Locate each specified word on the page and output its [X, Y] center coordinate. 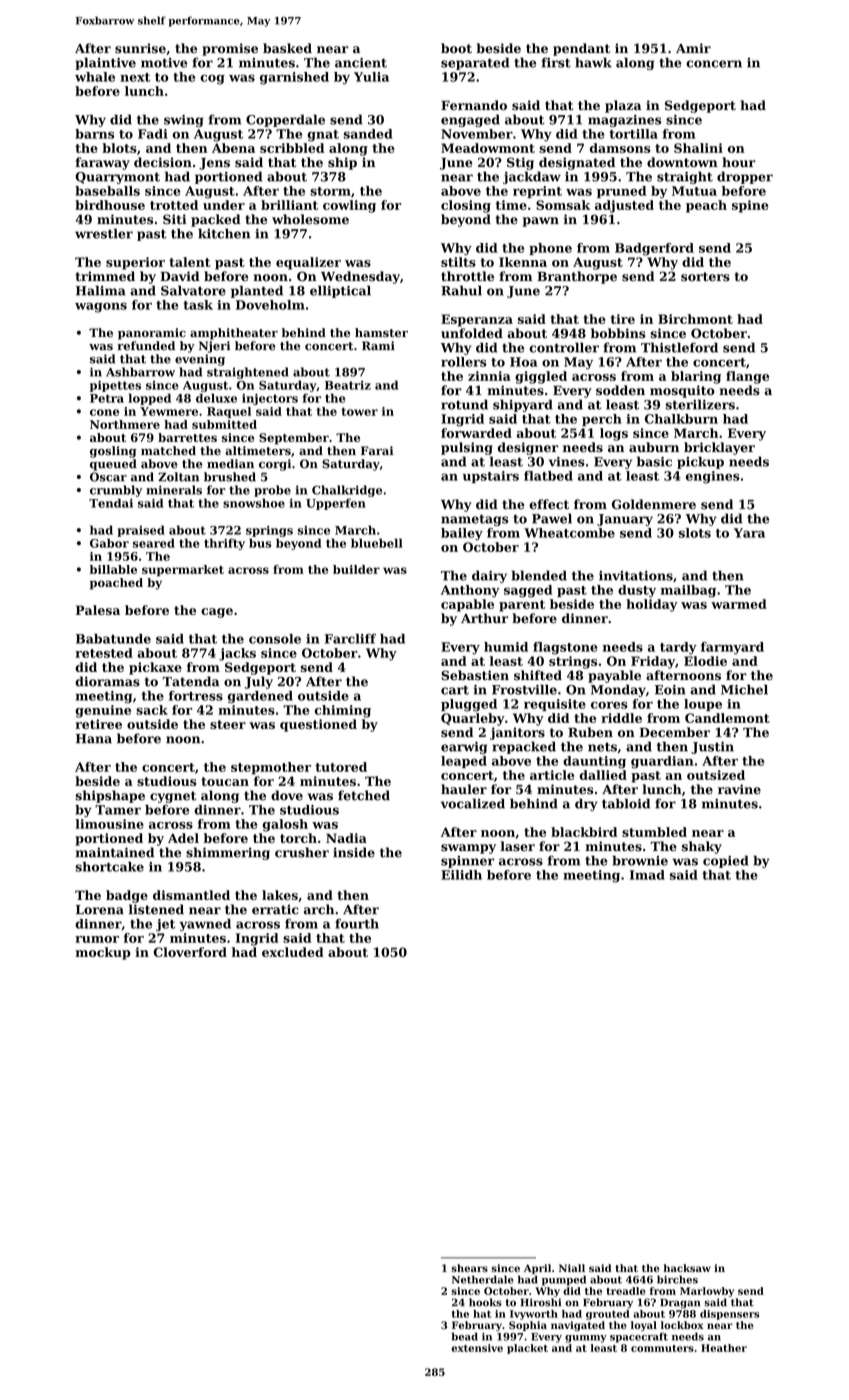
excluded [293, 952]
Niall [572, 1268]
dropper [745, 177]
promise [230, 49]
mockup [103, 953]
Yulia [371, 77]
